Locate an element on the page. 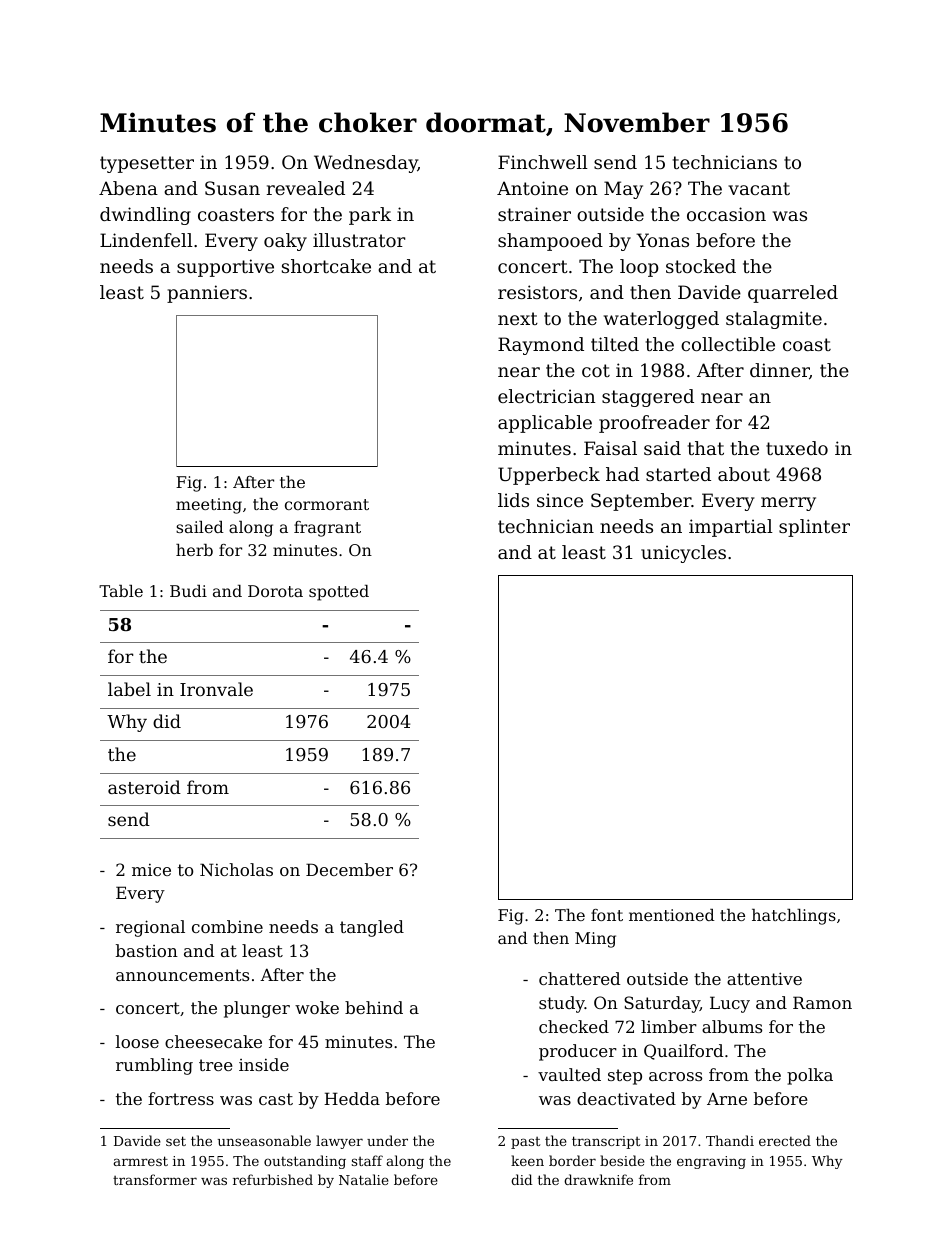 The height and width of the page is (1233, 952). Natalie is located at coordinates (364, 1179).
